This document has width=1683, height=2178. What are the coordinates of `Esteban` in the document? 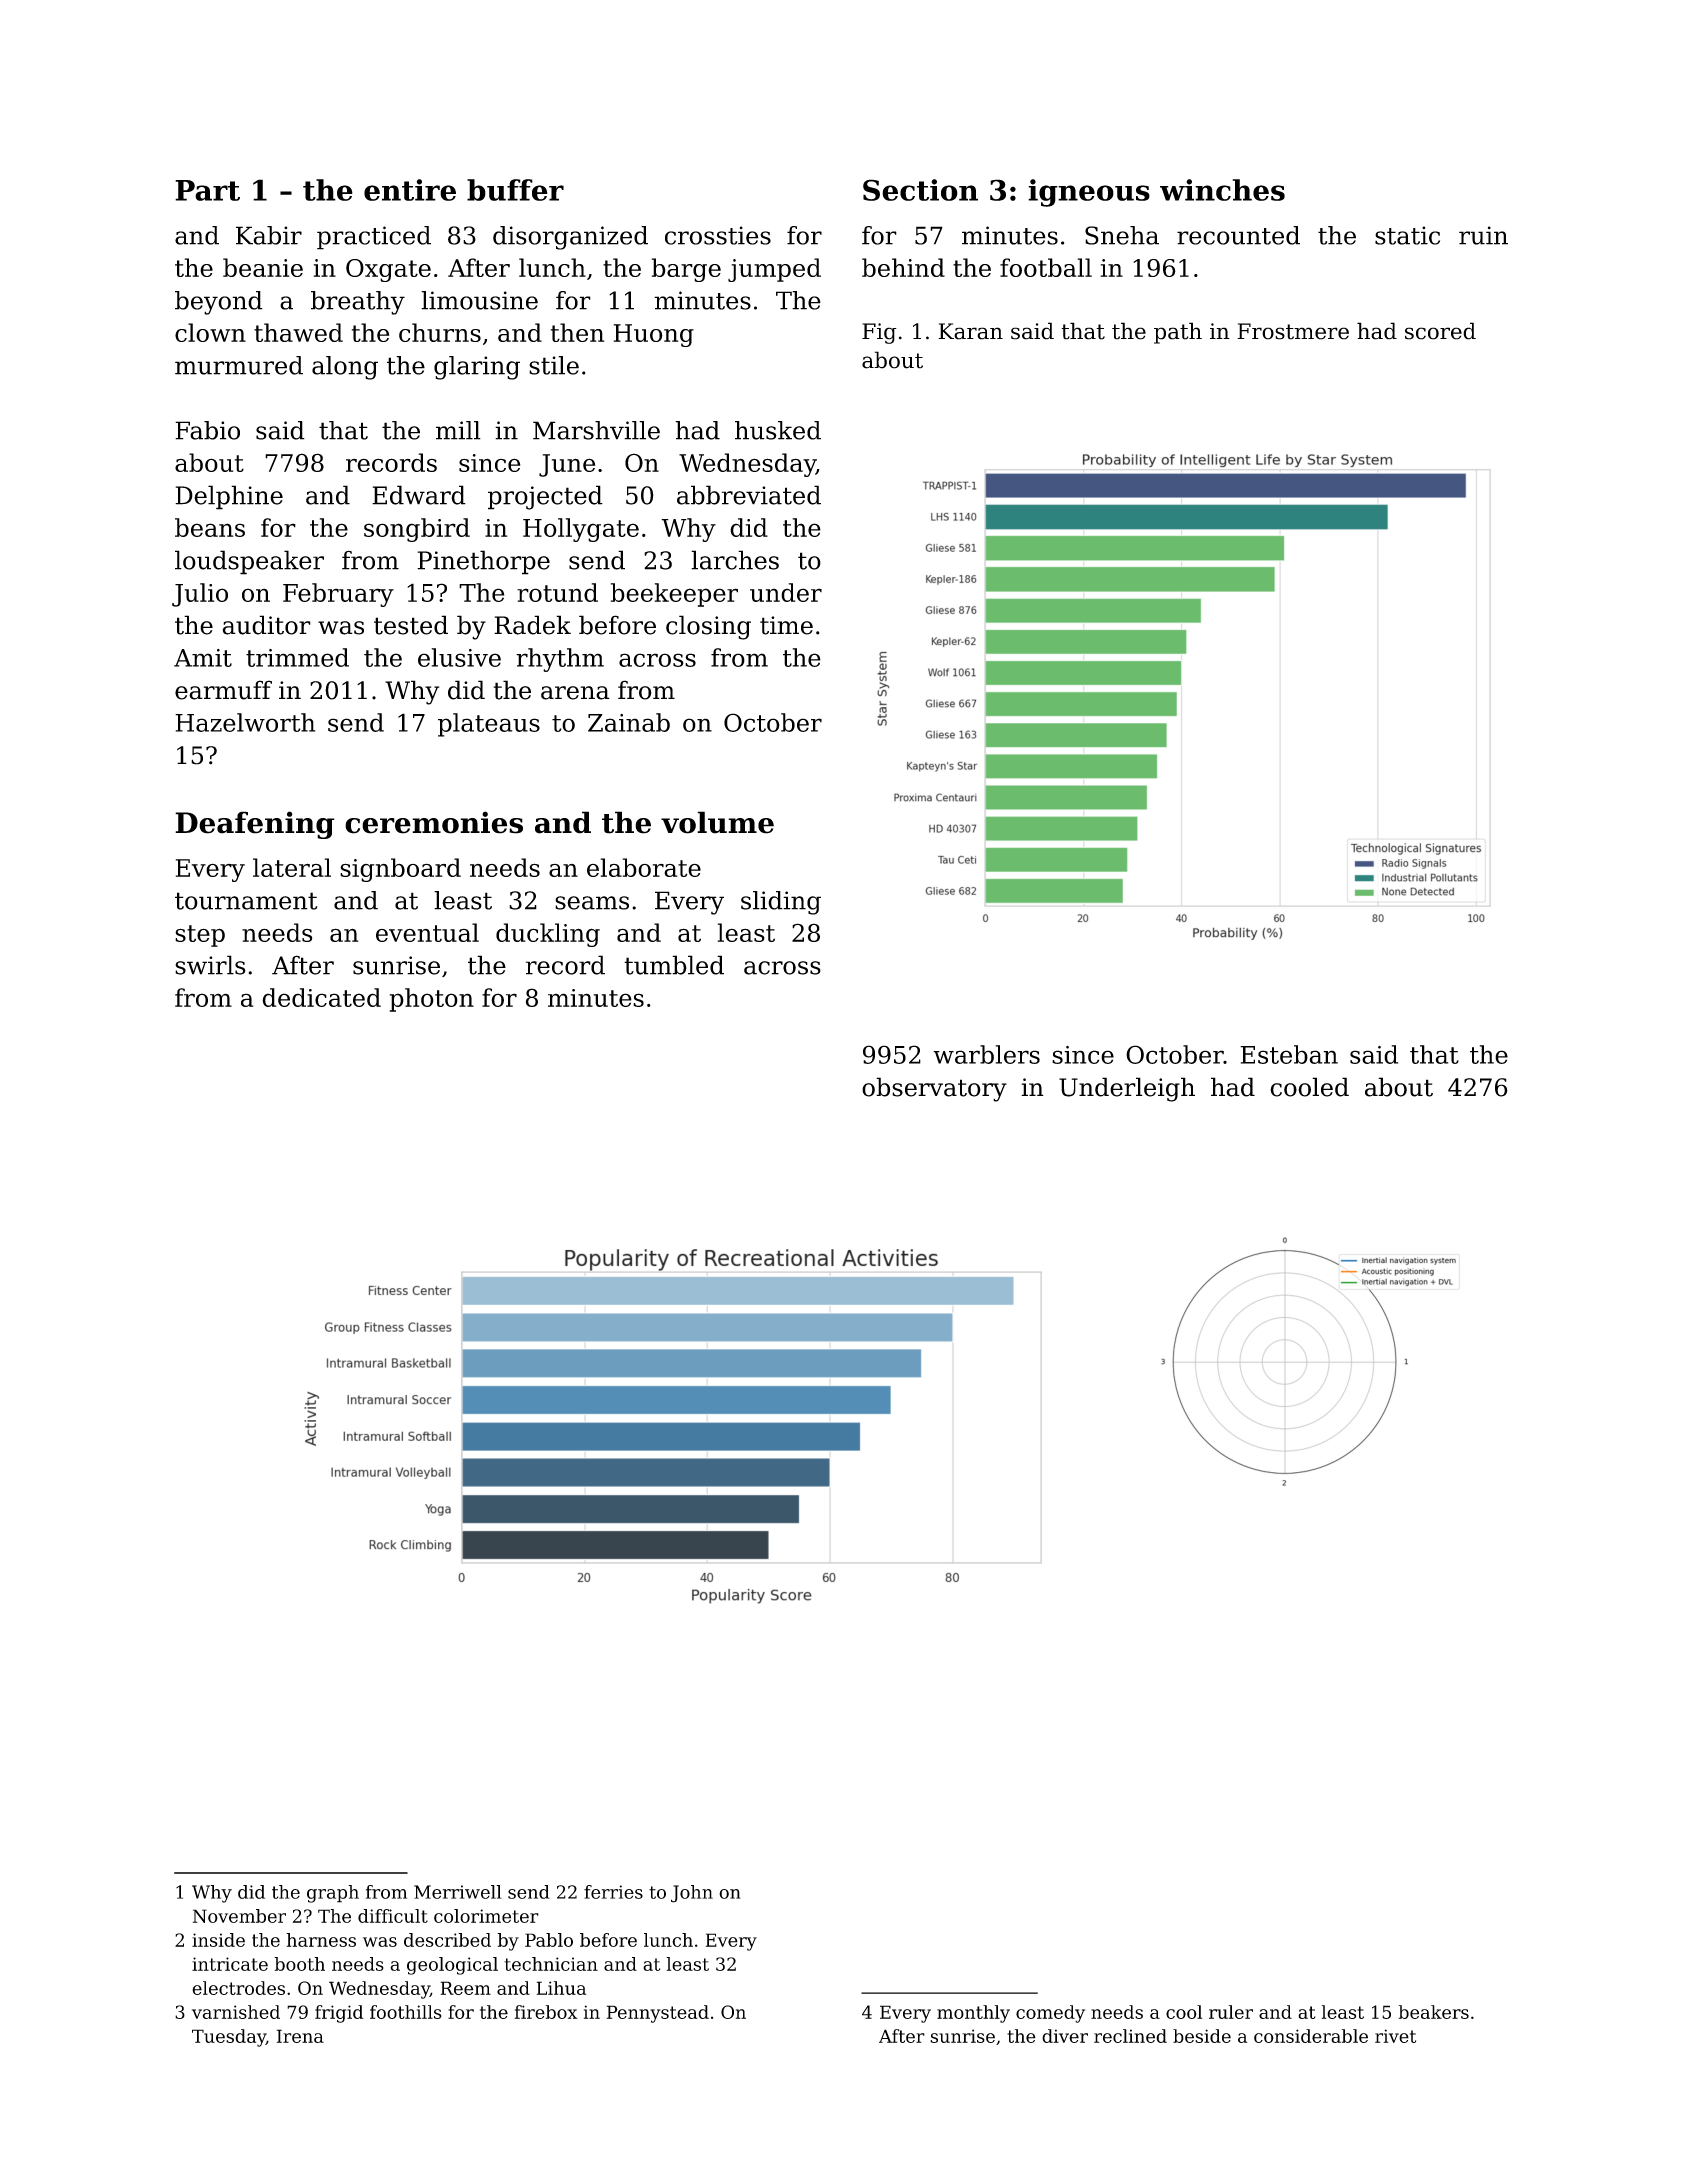 It's located at (1289, 1054).
